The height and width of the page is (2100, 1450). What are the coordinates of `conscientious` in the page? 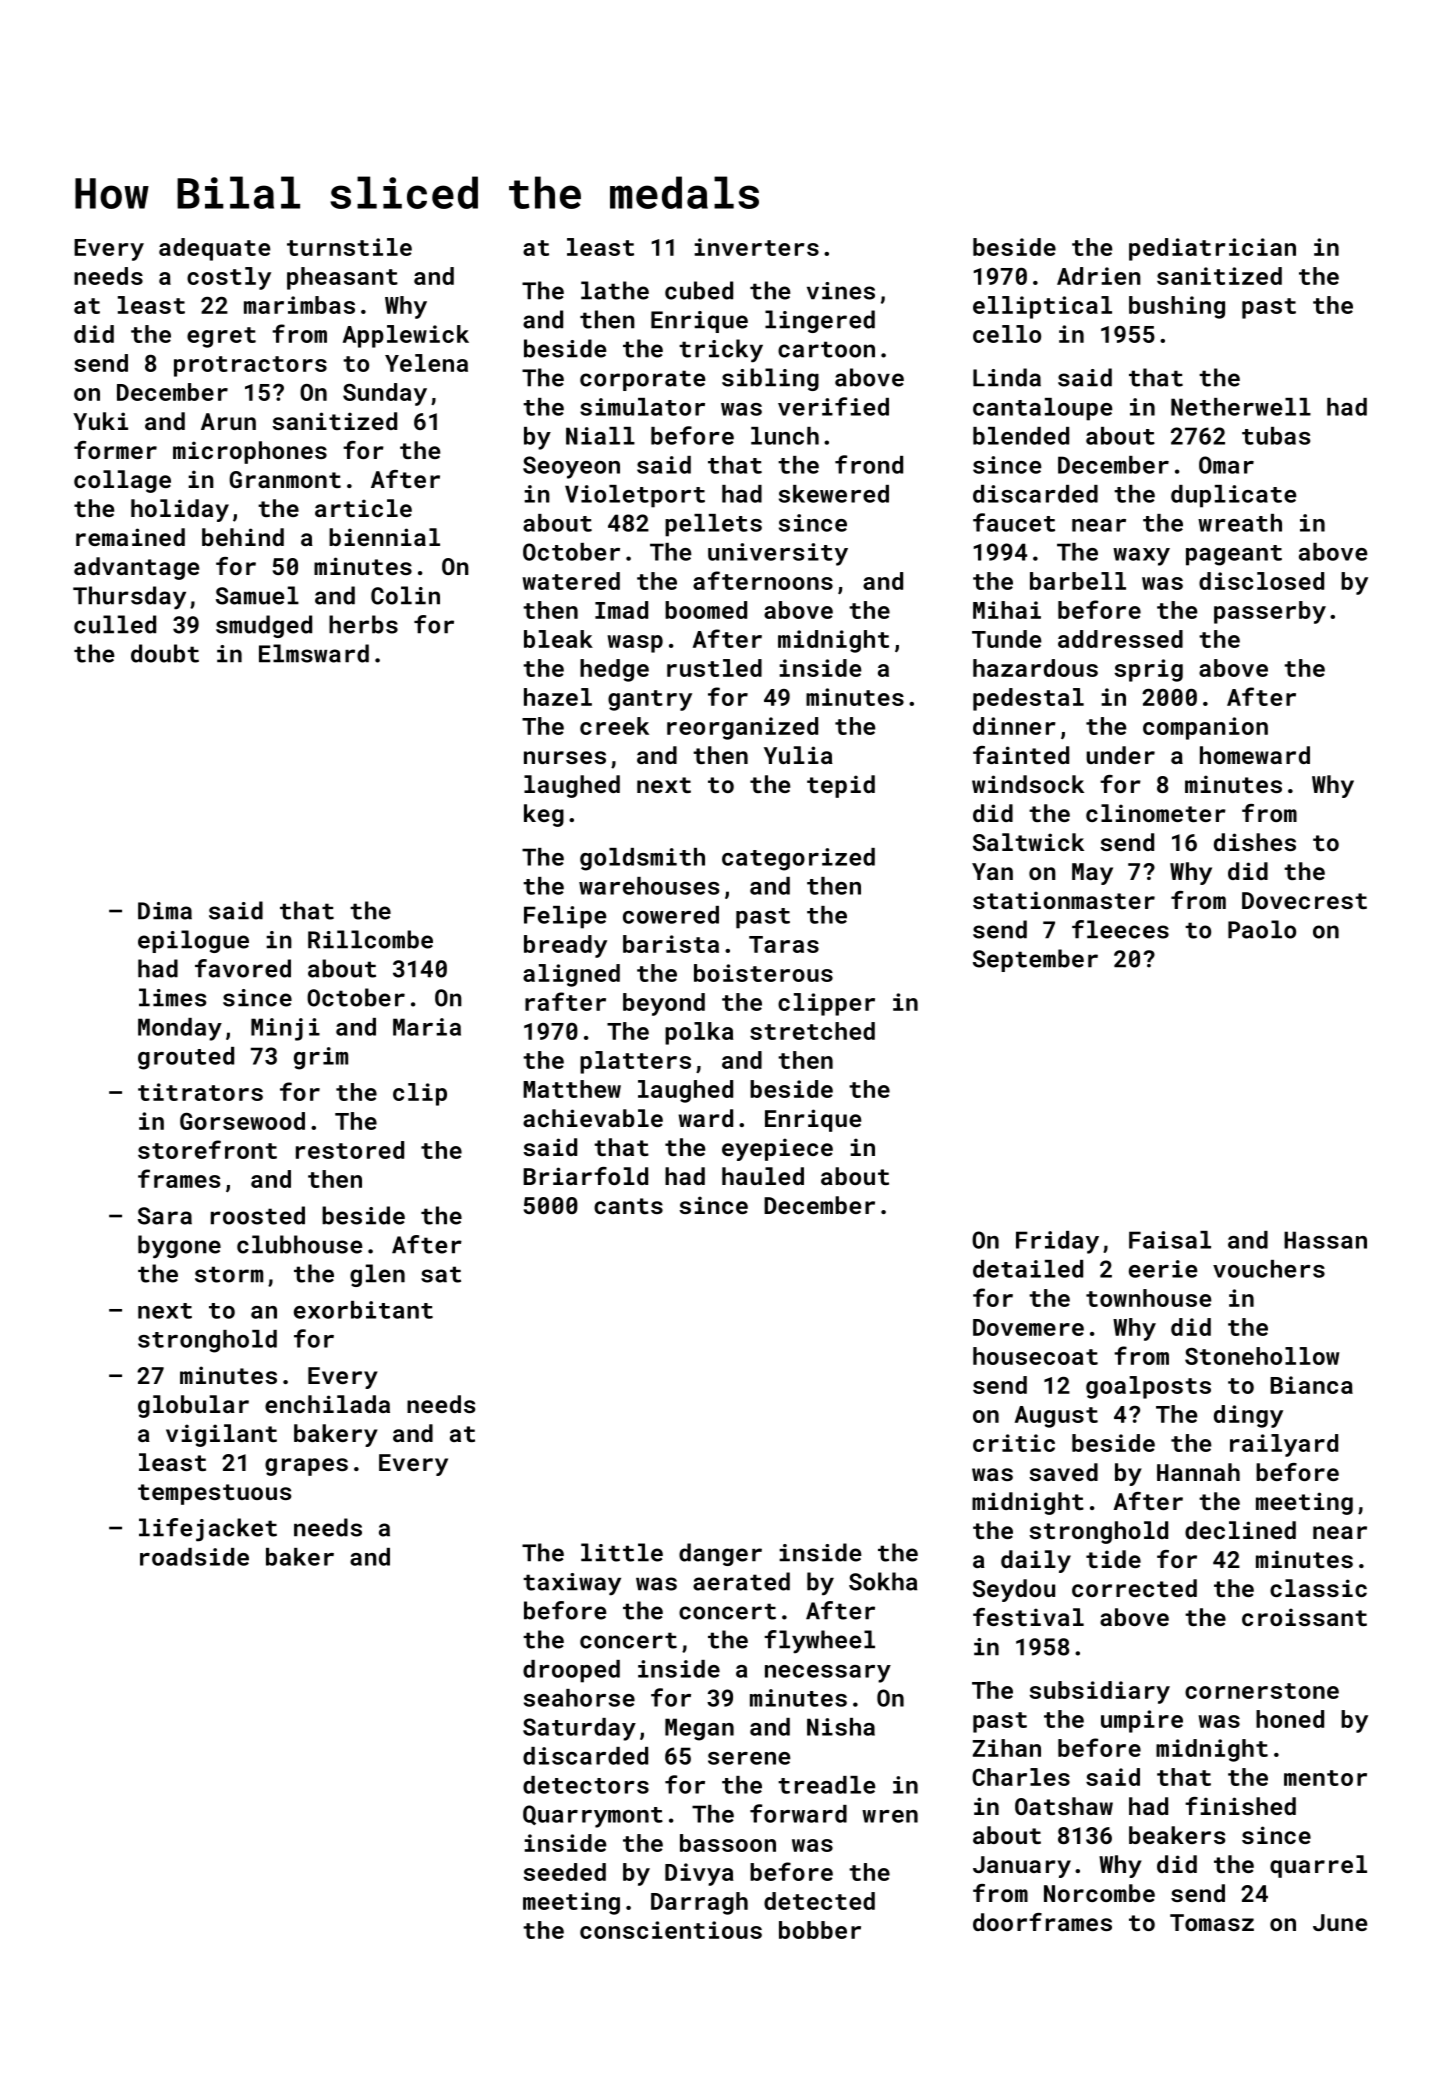 It's located at (671, 1930).
